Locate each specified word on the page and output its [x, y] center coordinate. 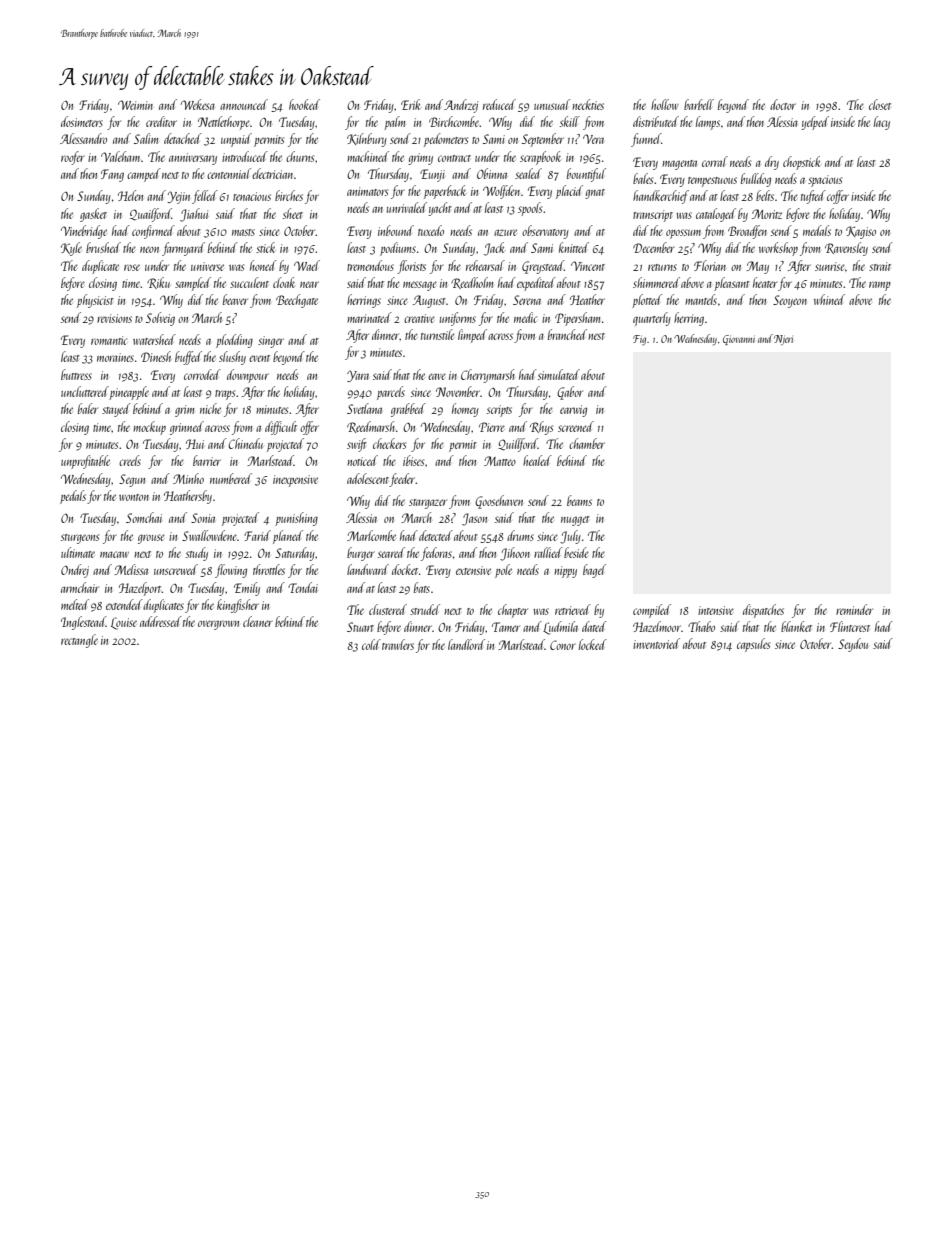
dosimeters [82, 121]
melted [75, 604]
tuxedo [431, 230]
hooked [304, 104]
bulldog [756, 180]
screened [576, 426]
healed [537, 460]
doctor [783, 104]
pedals [73, 497]
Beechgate [297, 301]
